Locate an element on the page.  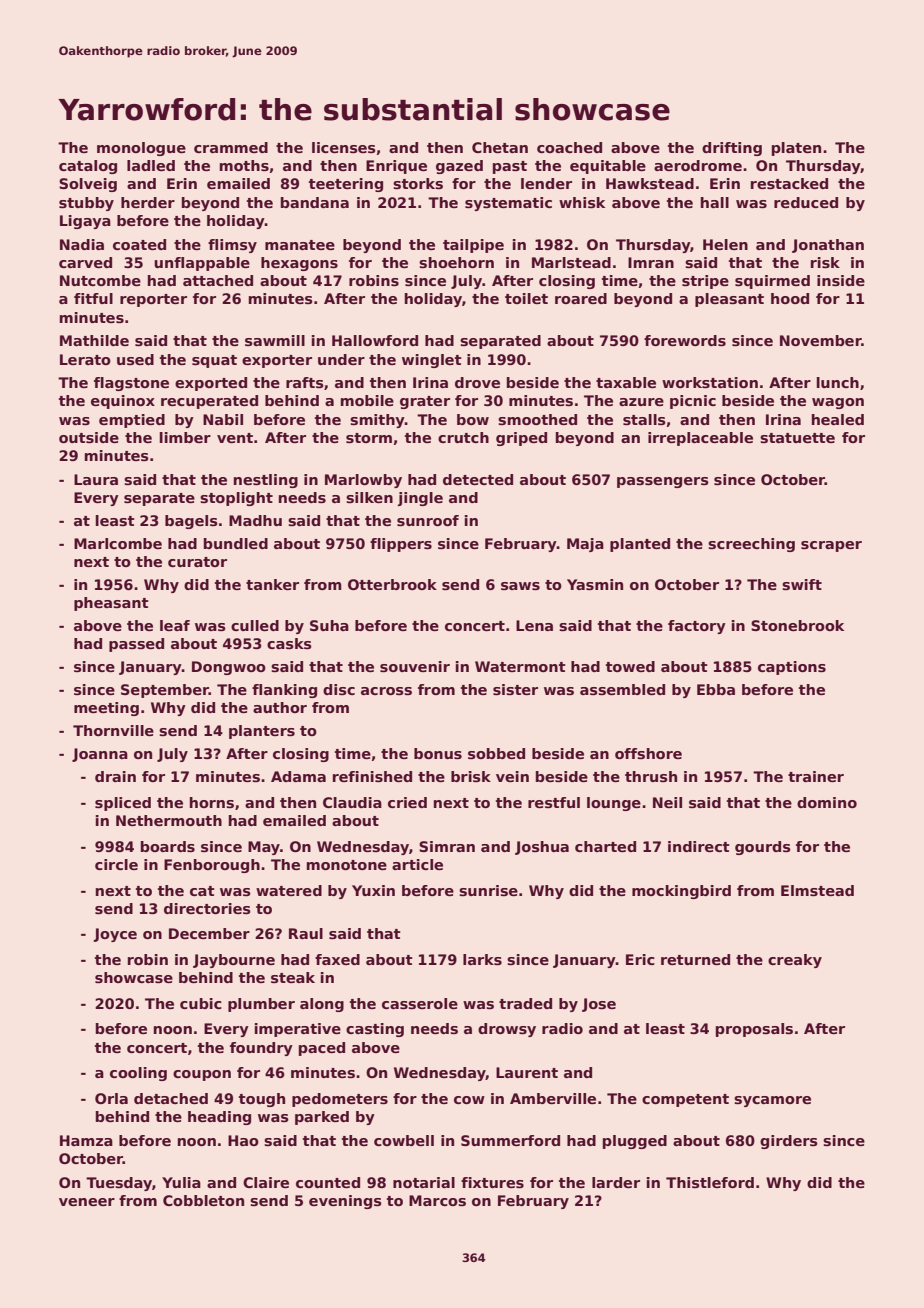
coached is located at coordinates (569, 147).
